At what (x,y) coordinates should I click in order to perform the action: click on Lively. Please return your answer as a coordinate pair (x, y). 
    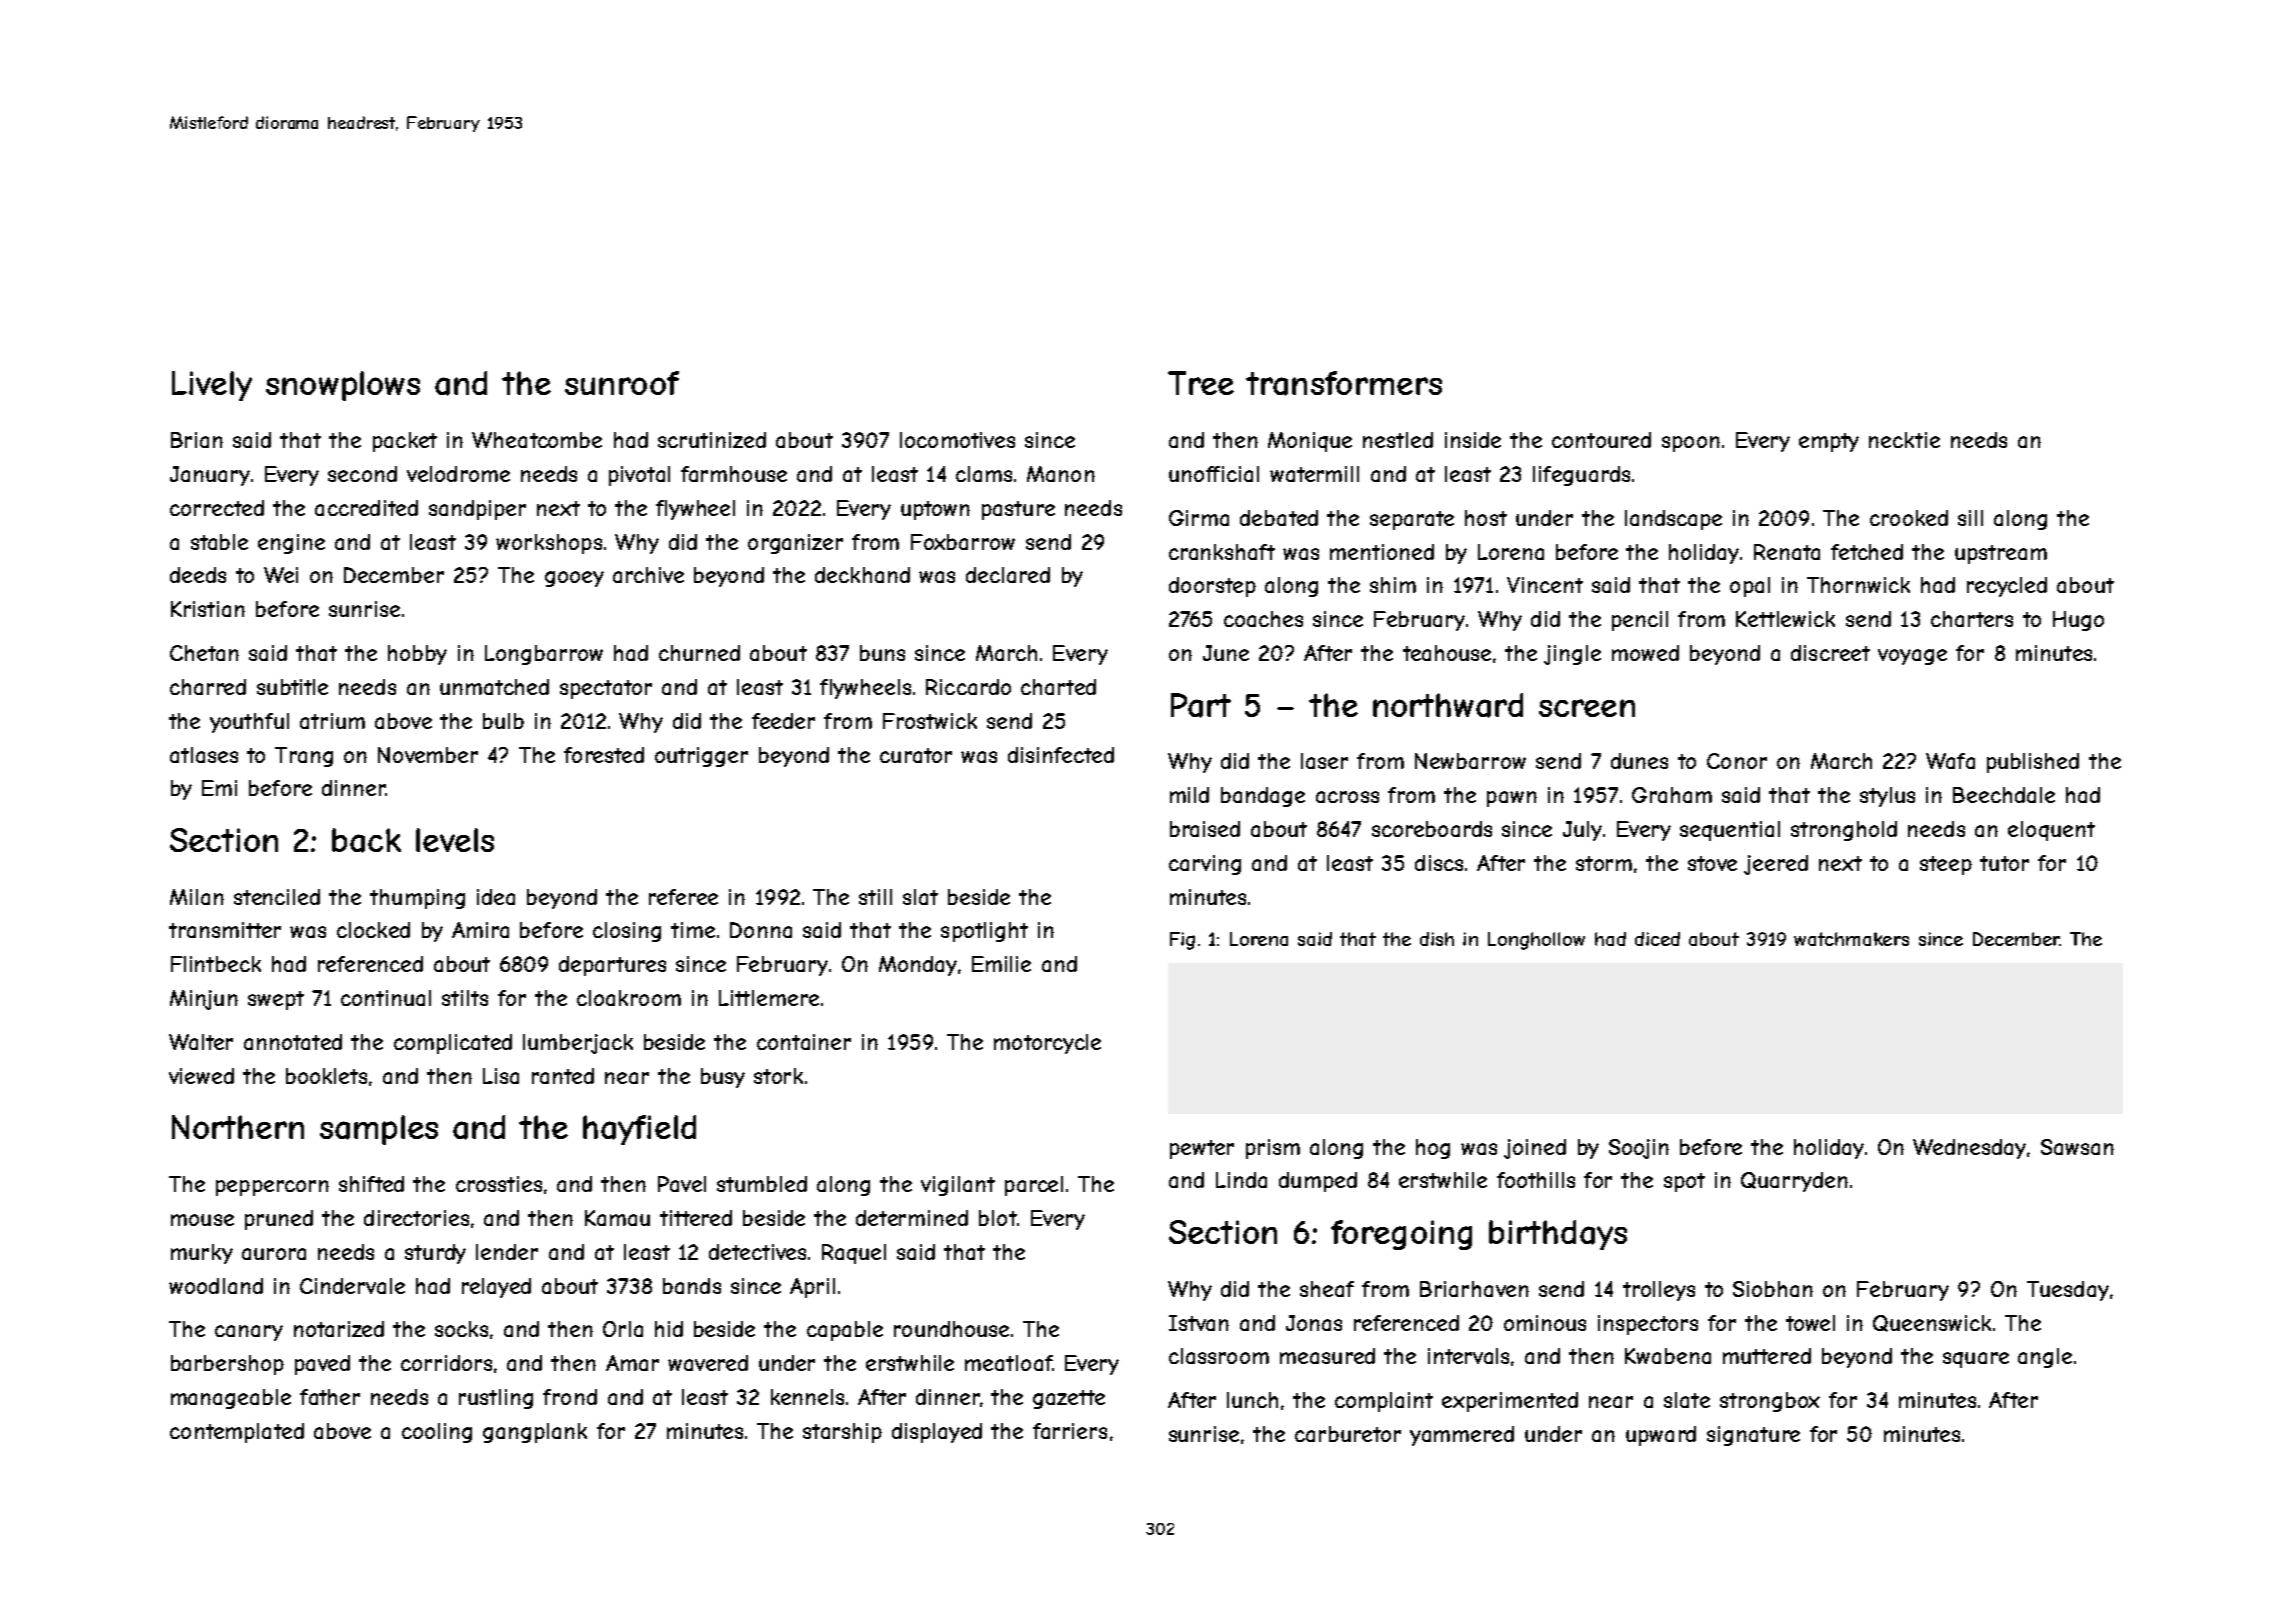
    Looking at the image, I should click on (212, 386).
